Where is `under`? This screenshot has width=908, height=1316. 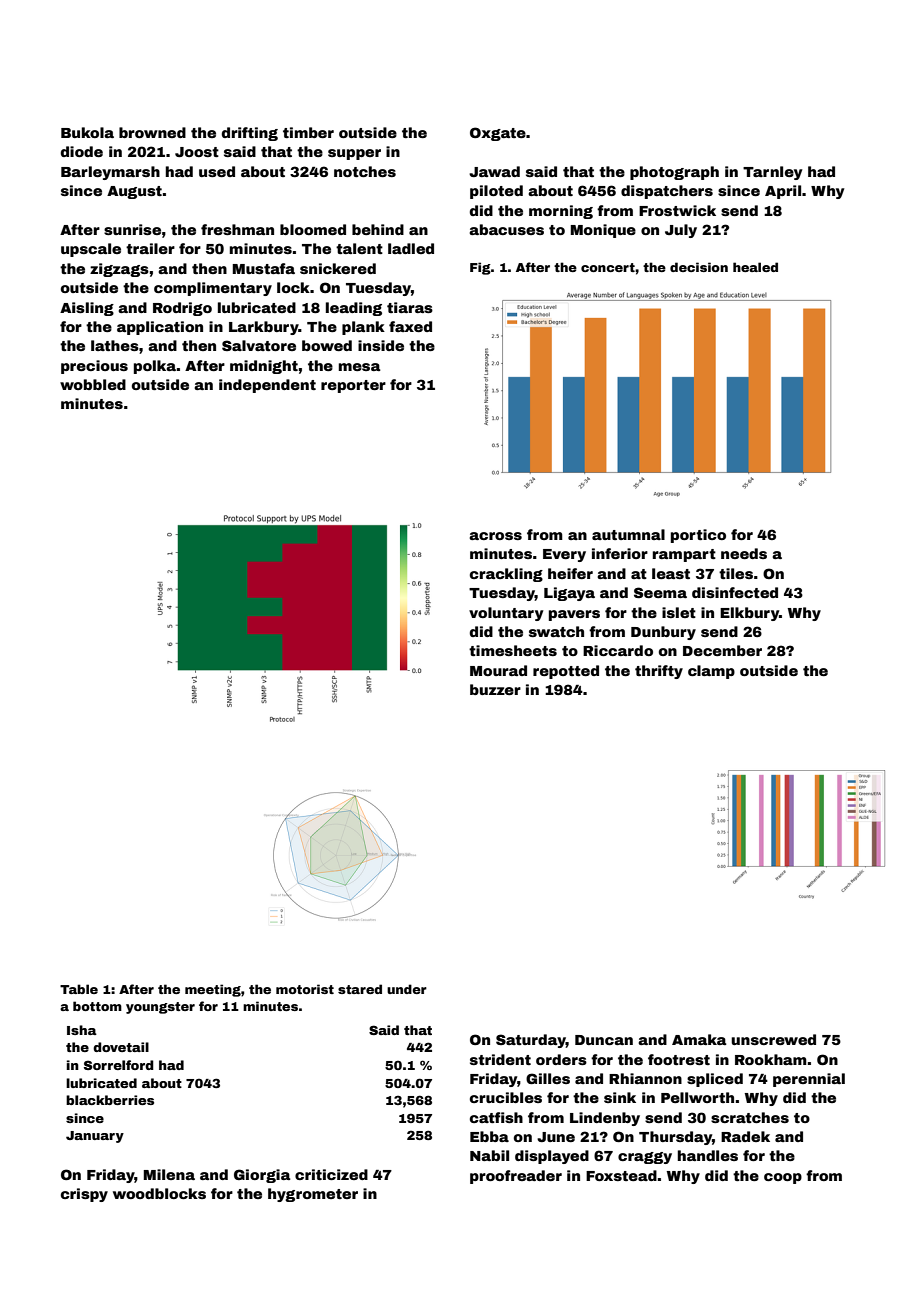
under is located at coordinates (407, 989).
